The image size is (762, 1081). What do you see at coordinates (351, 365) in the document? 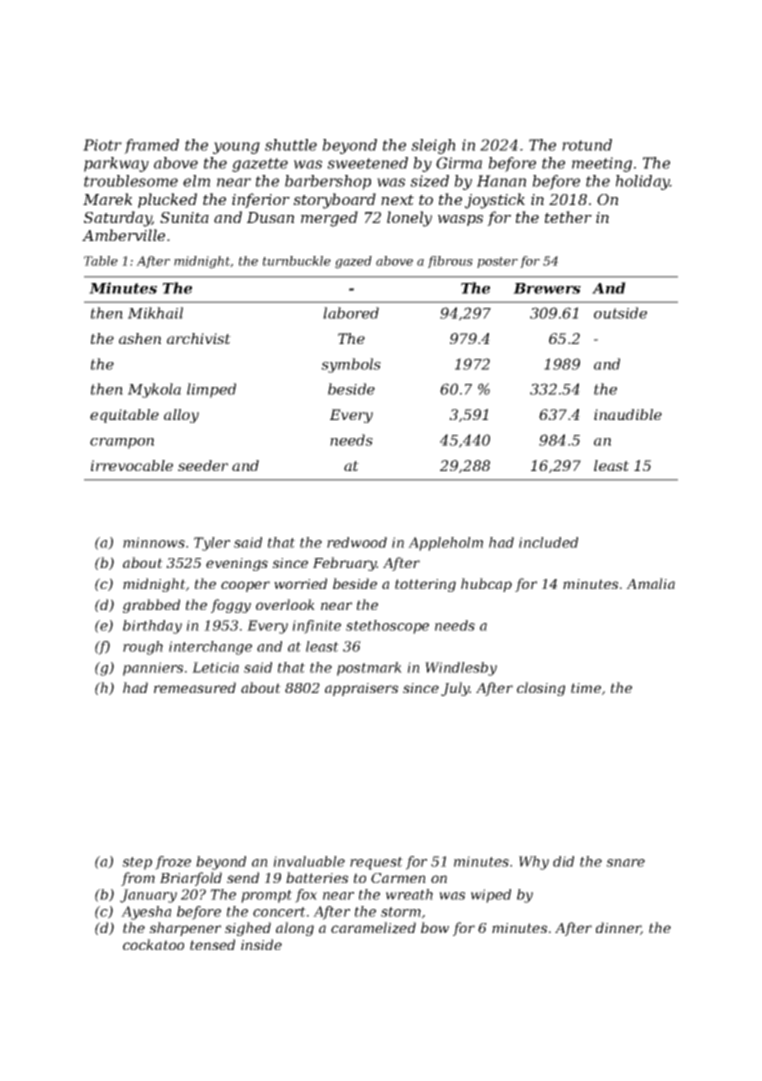
I see `symbols` at bounding box center [351, 365].
